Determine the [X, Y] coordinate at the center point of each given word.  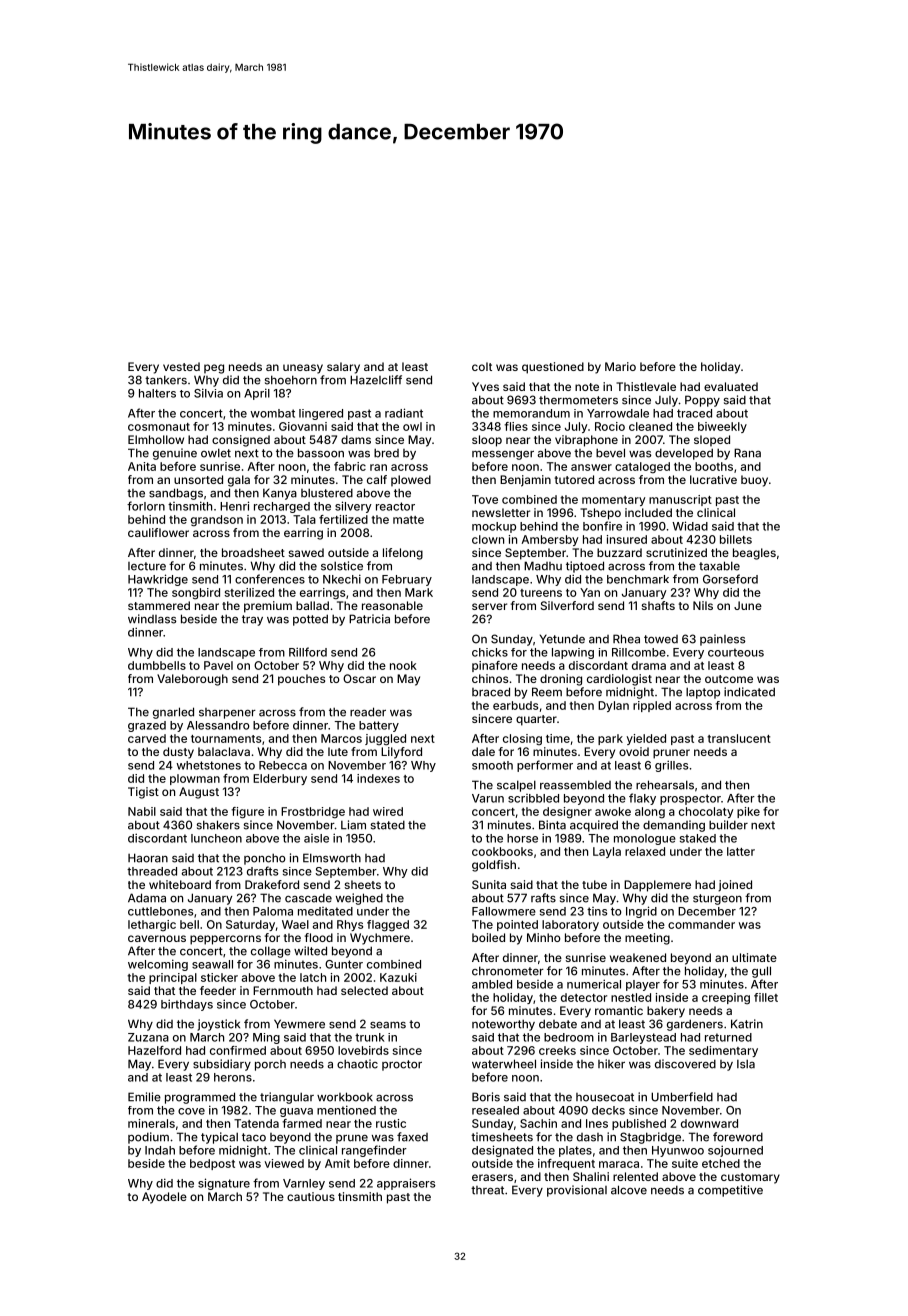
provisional [577, 1191]
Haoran [148, 858]
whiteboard [180, 884]
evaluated [731, 386]
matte [408, 520]
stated [388, 825]
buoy [754, 481]
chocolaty [706, 812]
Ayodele [164, 1198]
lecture [147, 566]
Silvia [208, 393]
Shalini [591, 1176]
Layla [607, 852]
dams [356, 439]
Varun [488, 798]
